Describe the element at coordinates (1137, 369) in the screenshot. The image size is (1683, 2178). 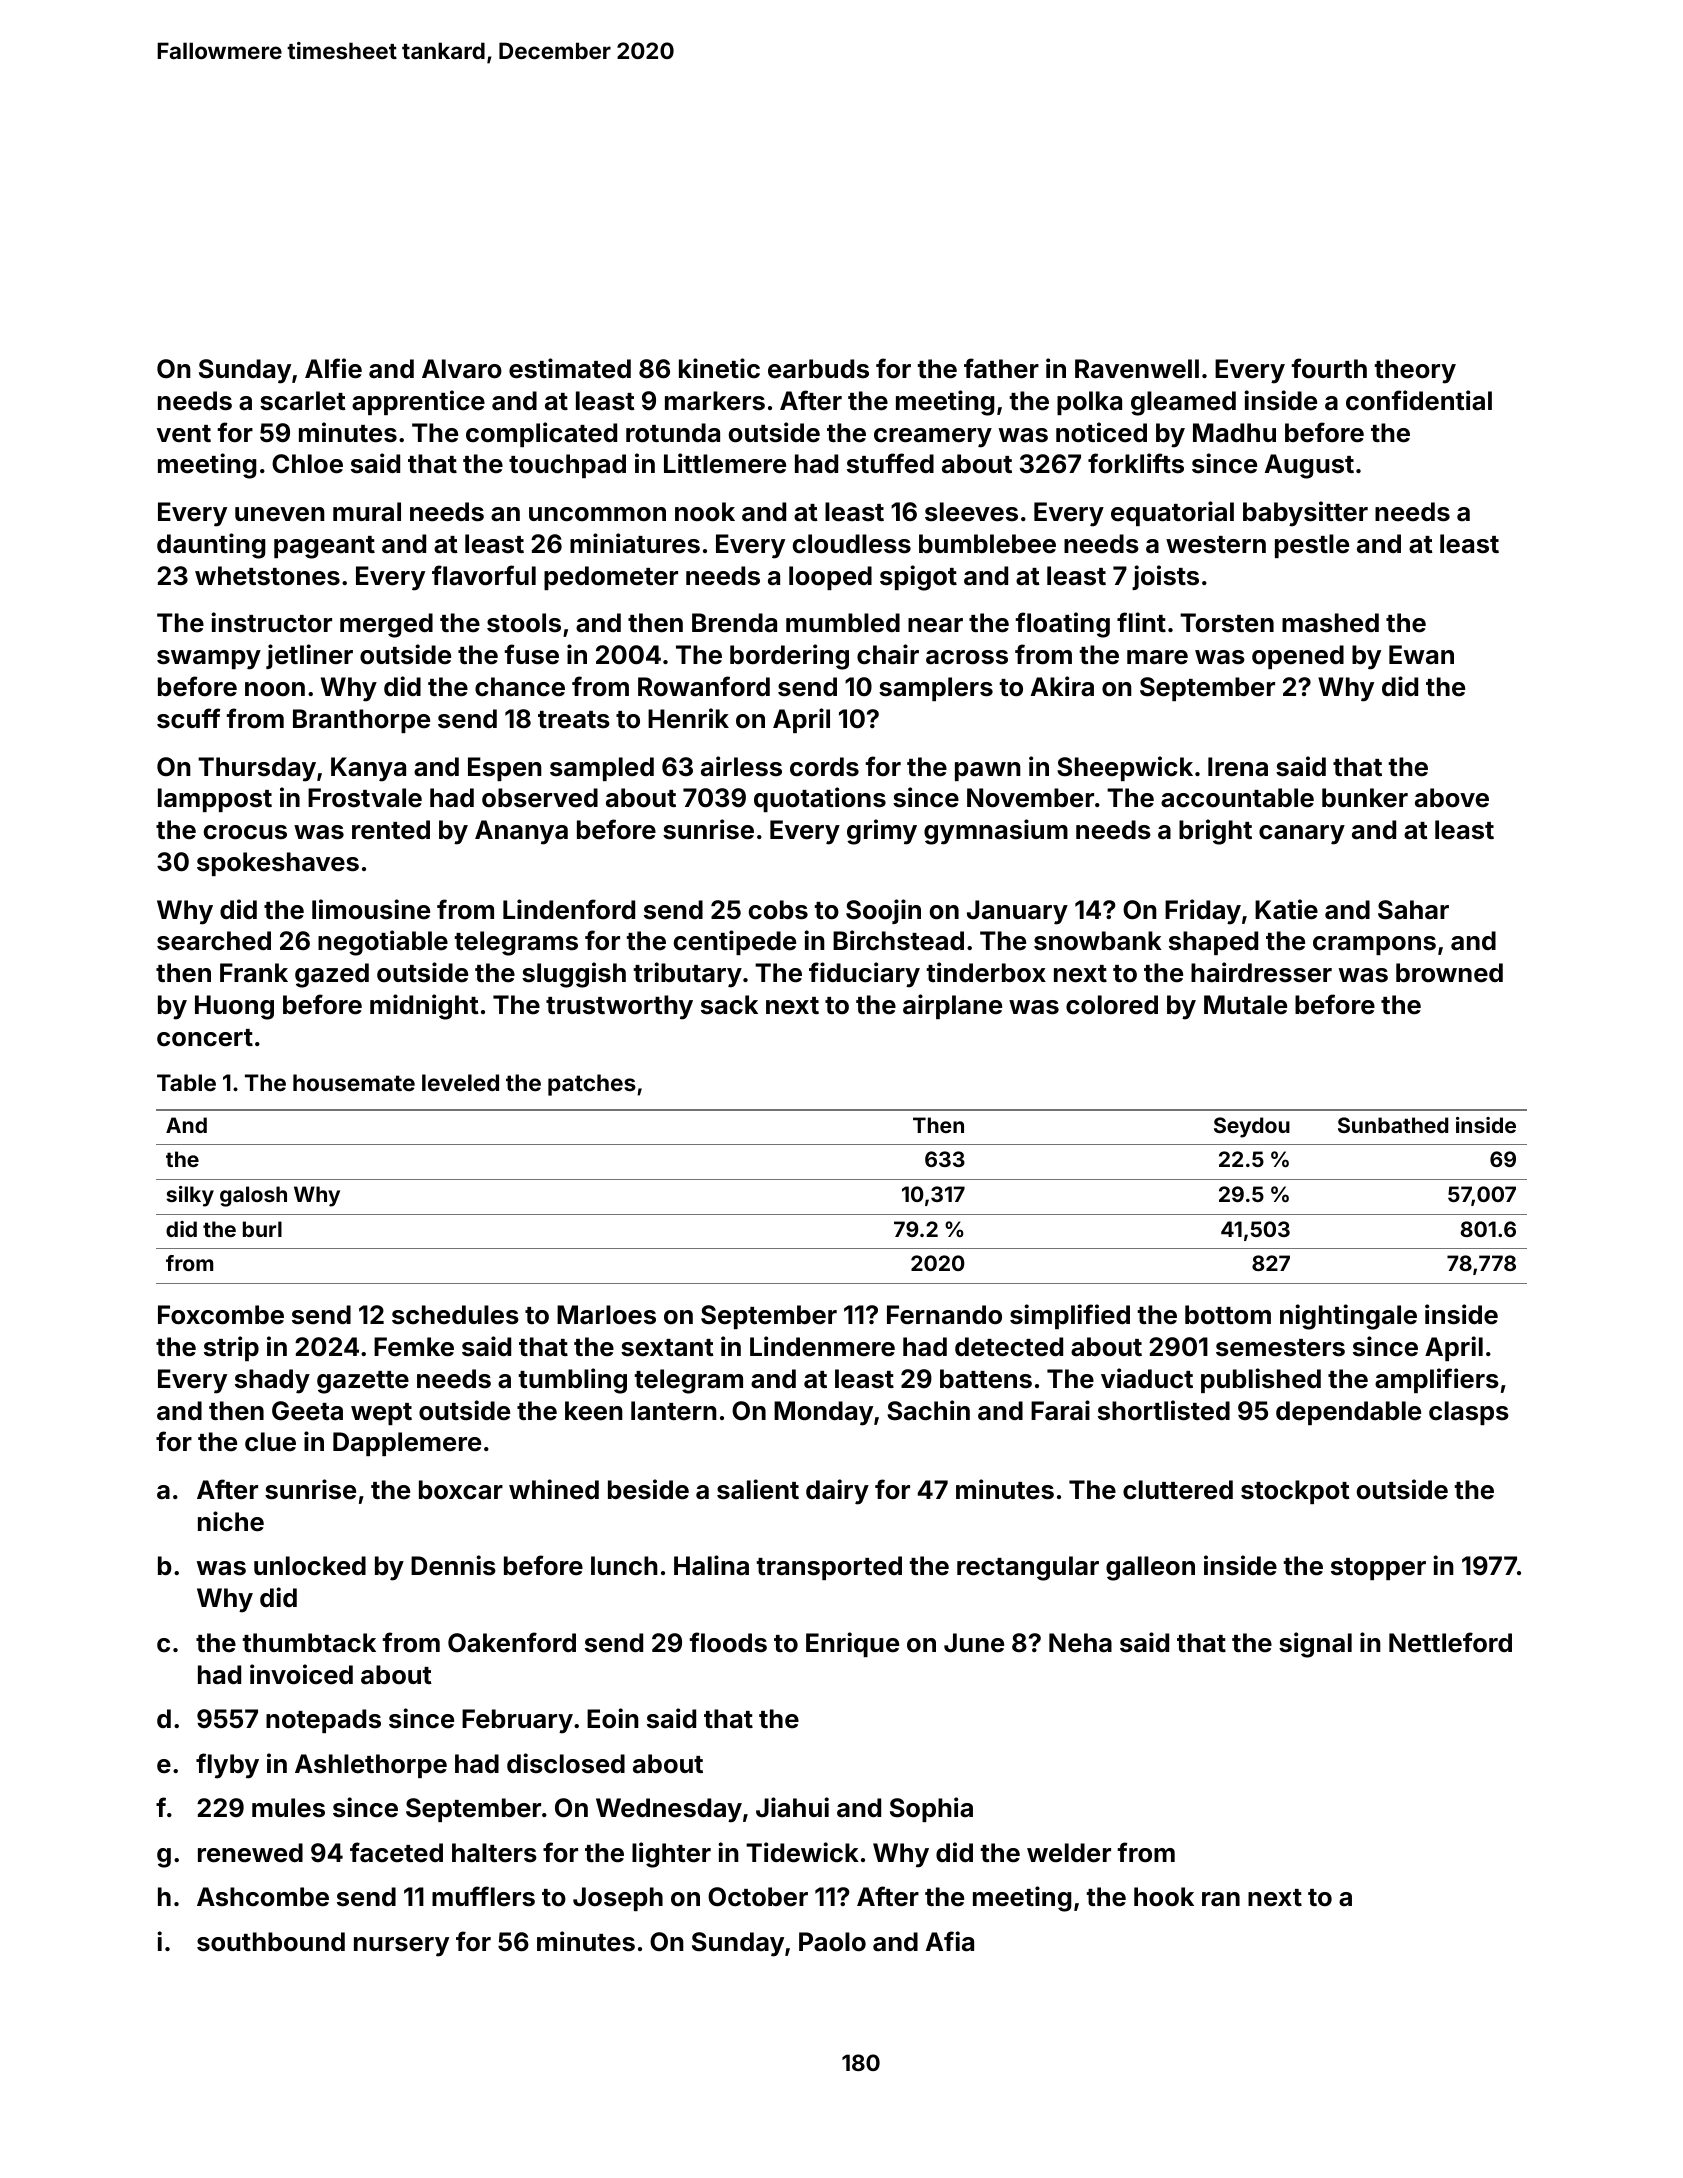
I see `Ravenwell` at that location.
